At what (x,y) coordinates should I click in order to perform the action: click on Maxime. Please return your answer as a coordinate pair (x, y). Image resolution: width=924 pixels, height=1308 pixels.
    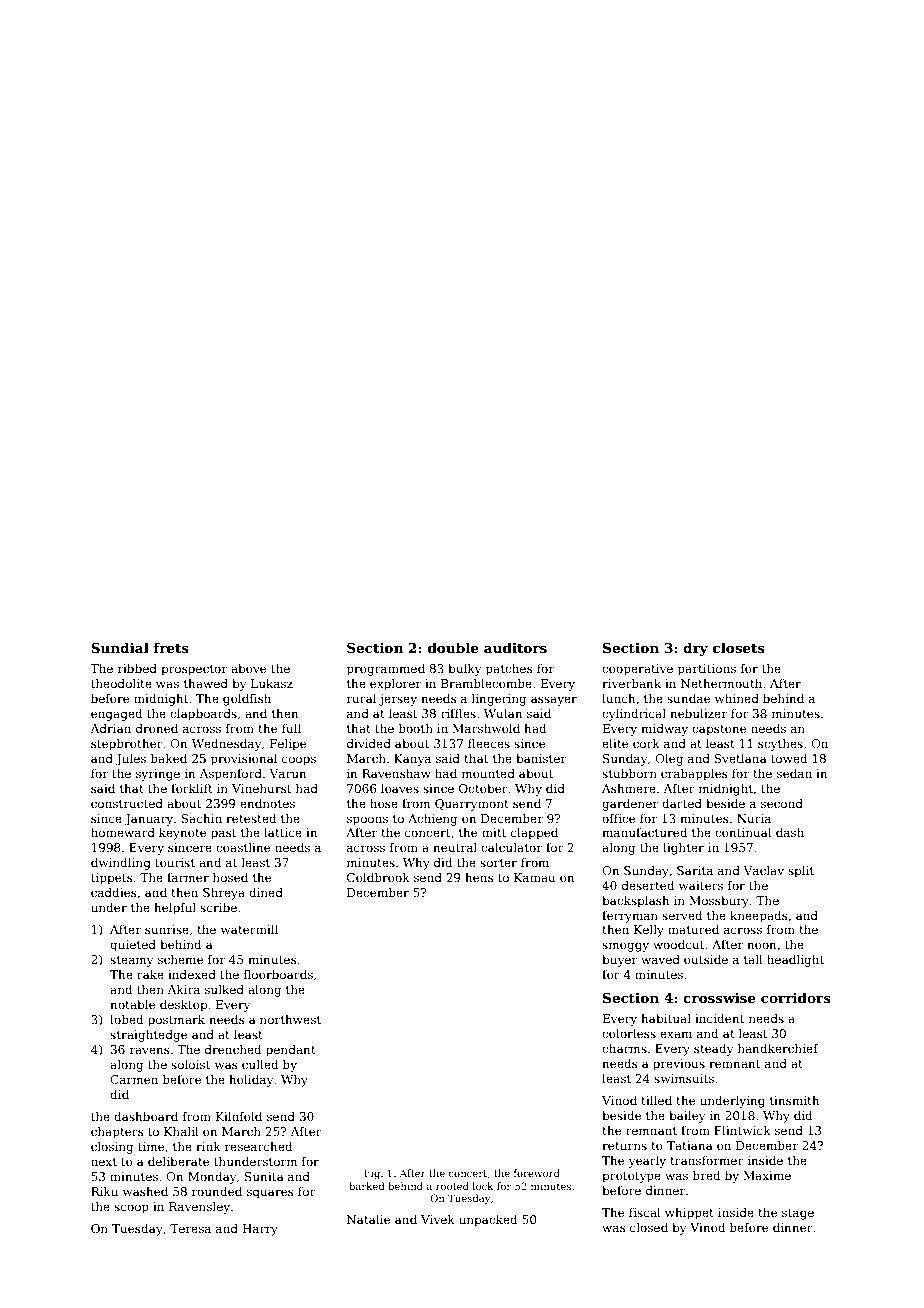
    Looking at the image, I should click on (767, 1175).
